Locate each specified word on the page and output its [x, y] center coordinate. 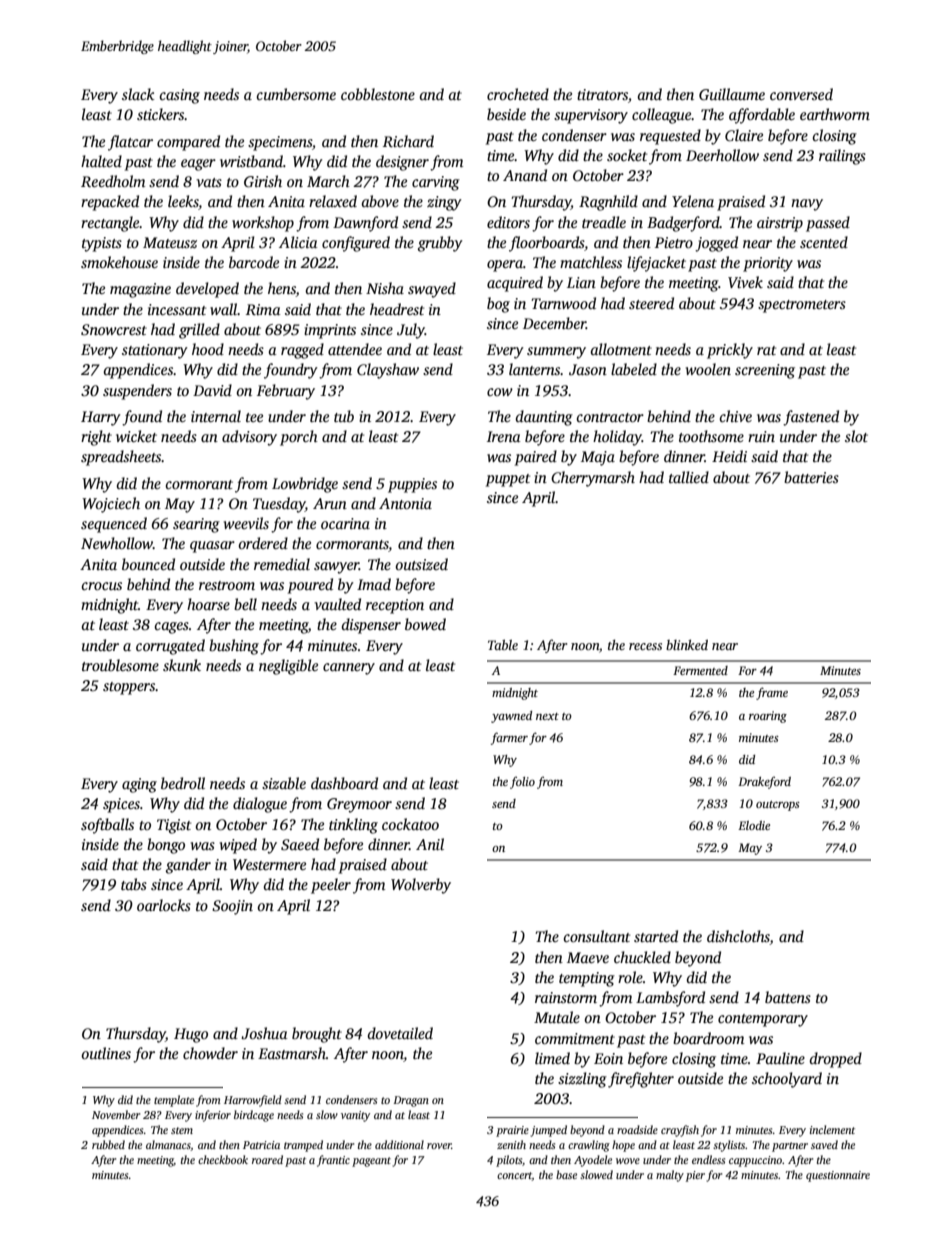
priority [768, 264]
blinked [687, 645]
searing [196, 525]
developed [207, 290]
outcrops [778, 806]
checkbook [223, 1159]
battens [788, 997]
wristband [251, 161]
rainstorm [566, 997]
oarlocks [164, 905]
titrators [602, 94]
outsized [421, 564]
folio [522, 782]
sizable [284, 783]
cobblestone [378, 94]
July [411, 331]
